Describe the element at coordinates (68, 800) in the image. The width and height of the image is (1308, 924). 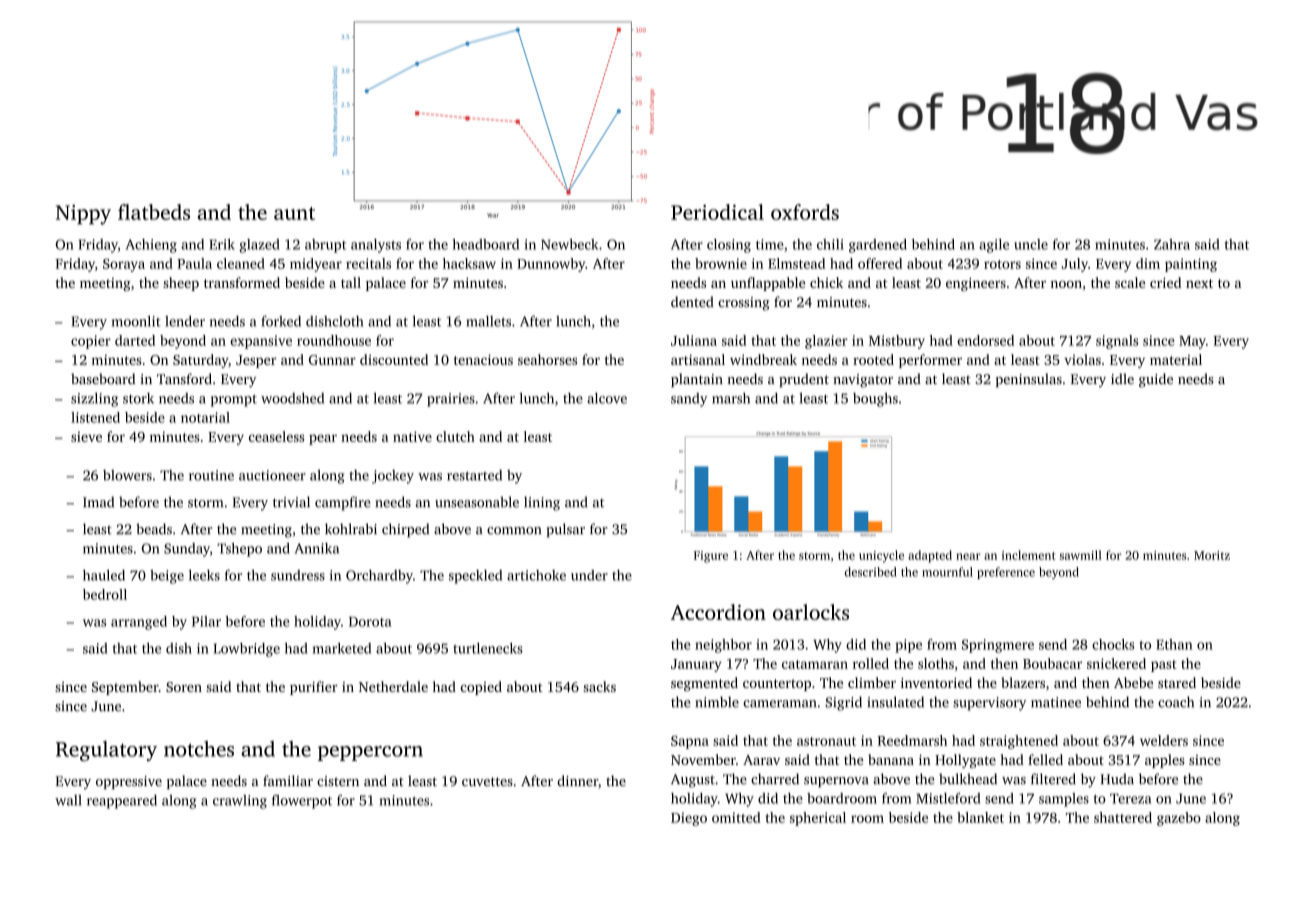
I see `wall` at that location.
